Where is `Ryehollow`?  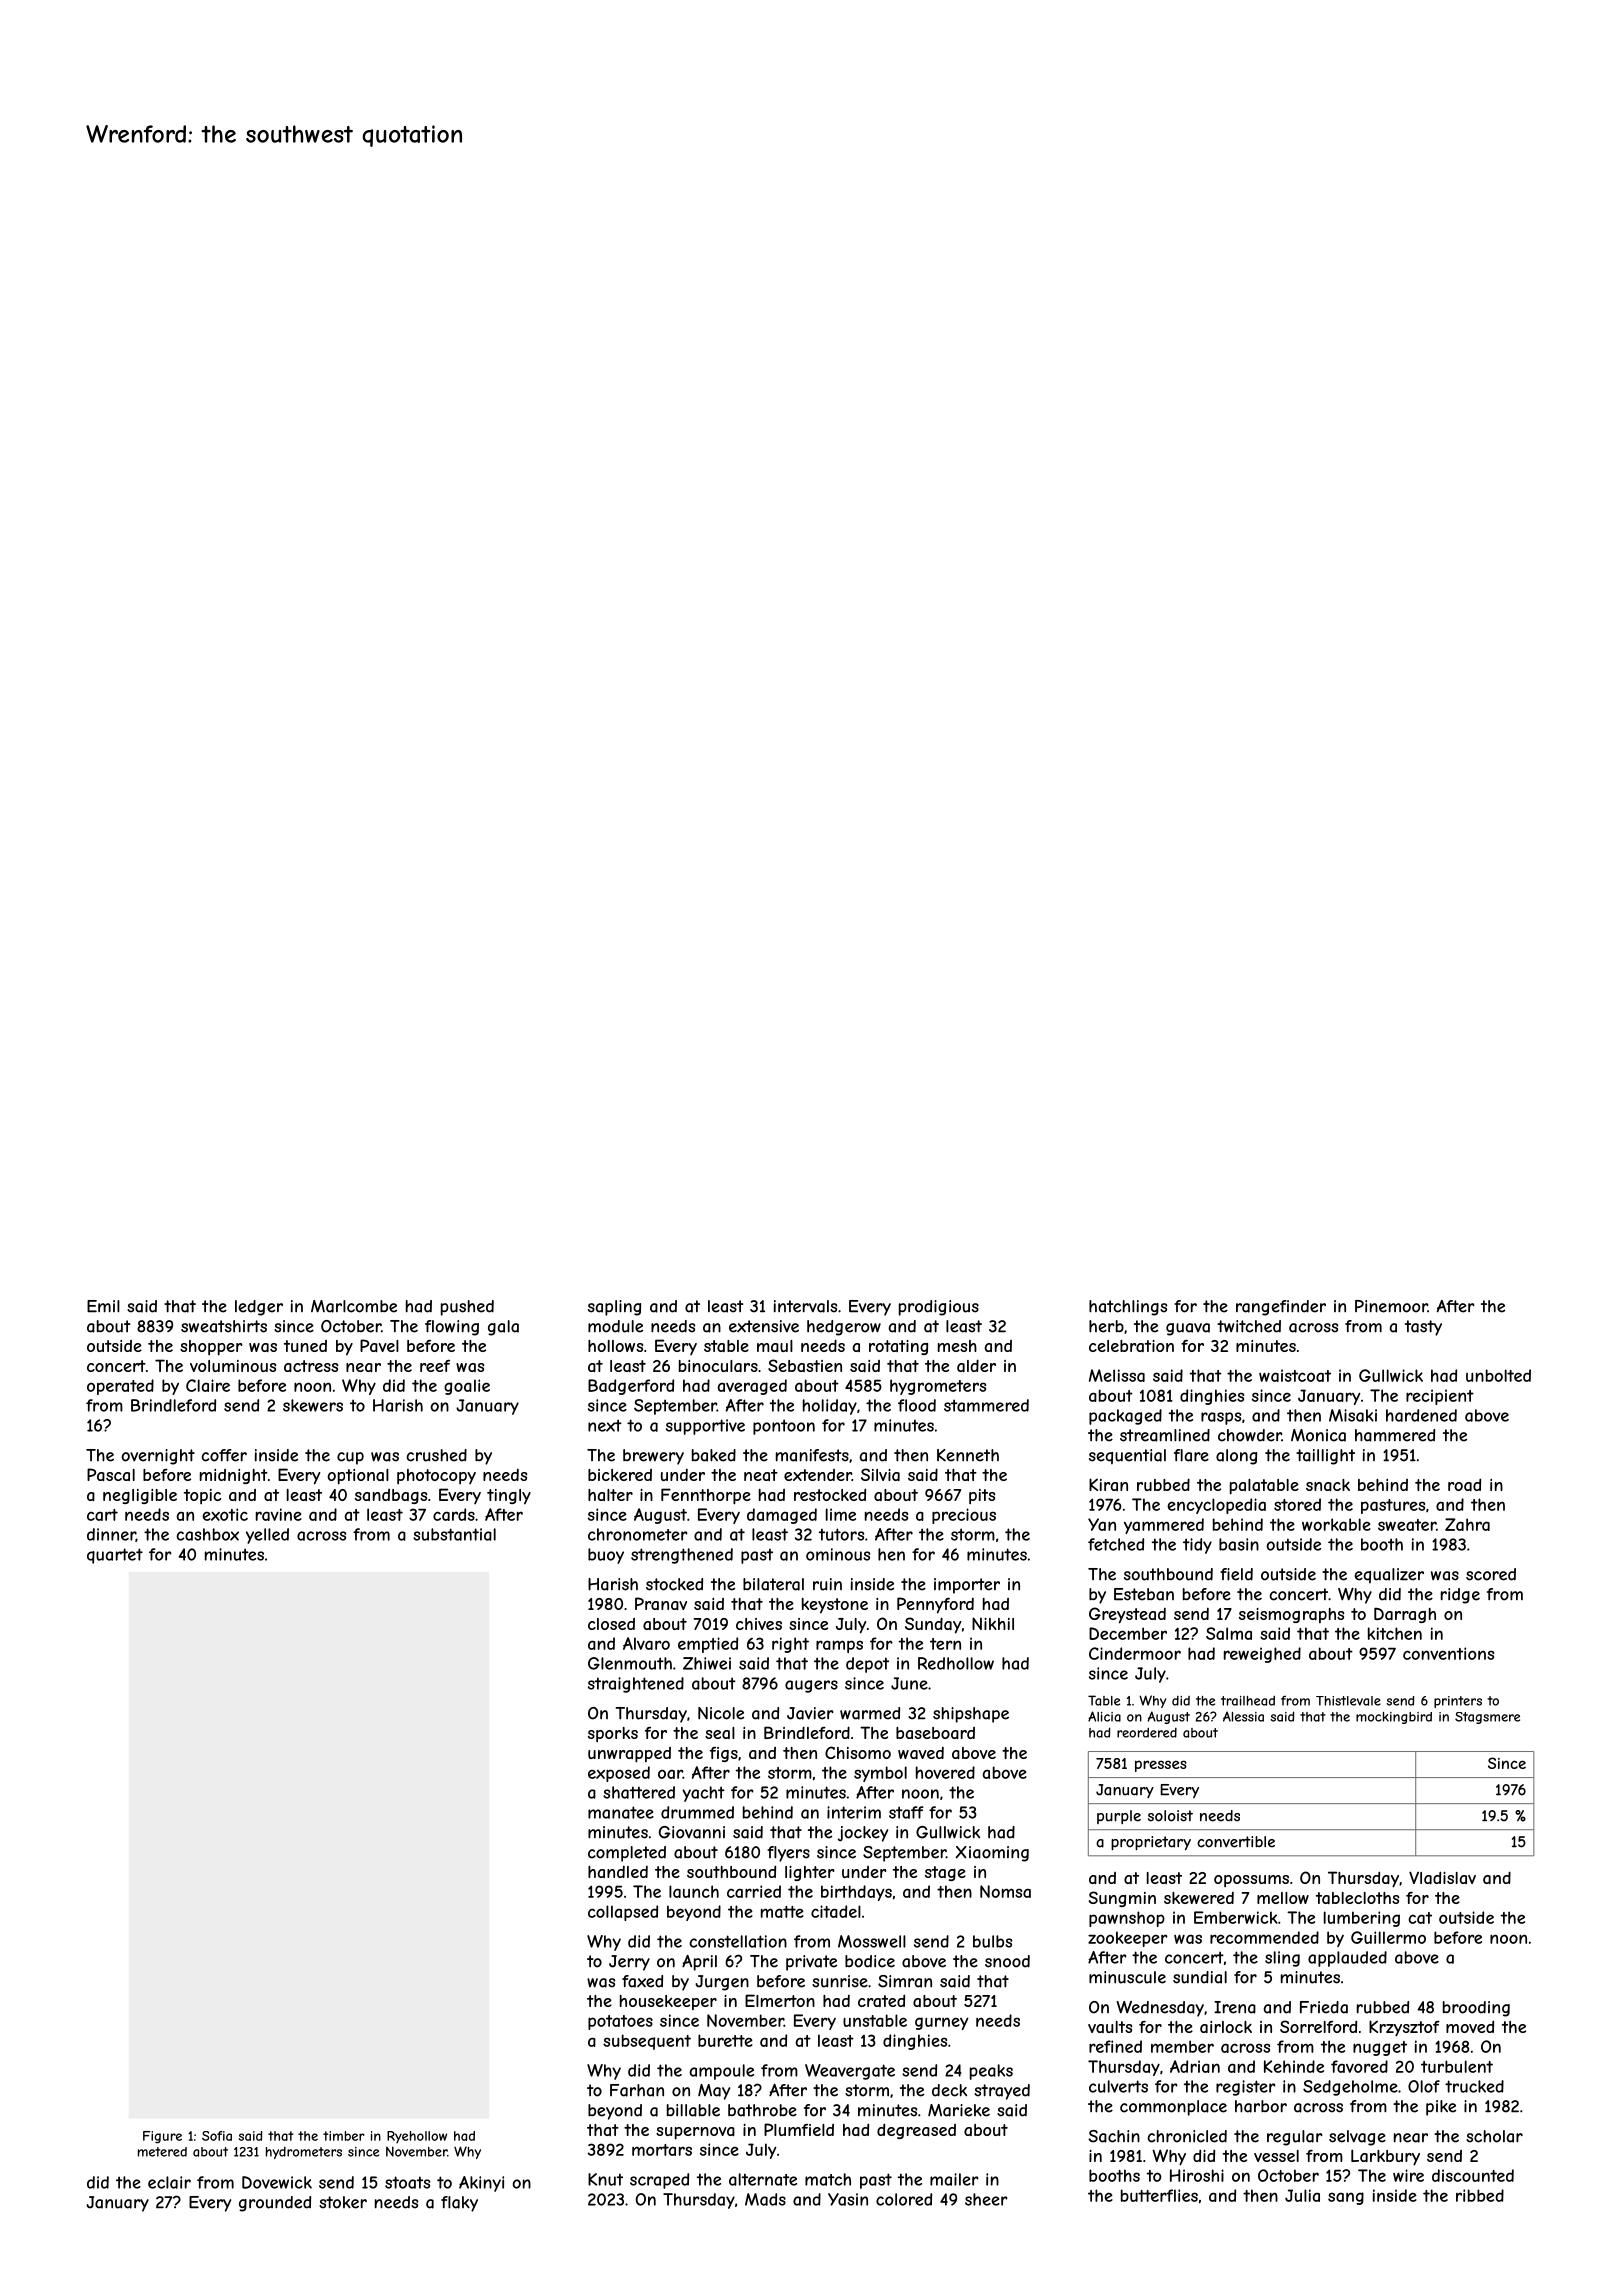
Ryehollow is located at coordinates (417, 2137).
